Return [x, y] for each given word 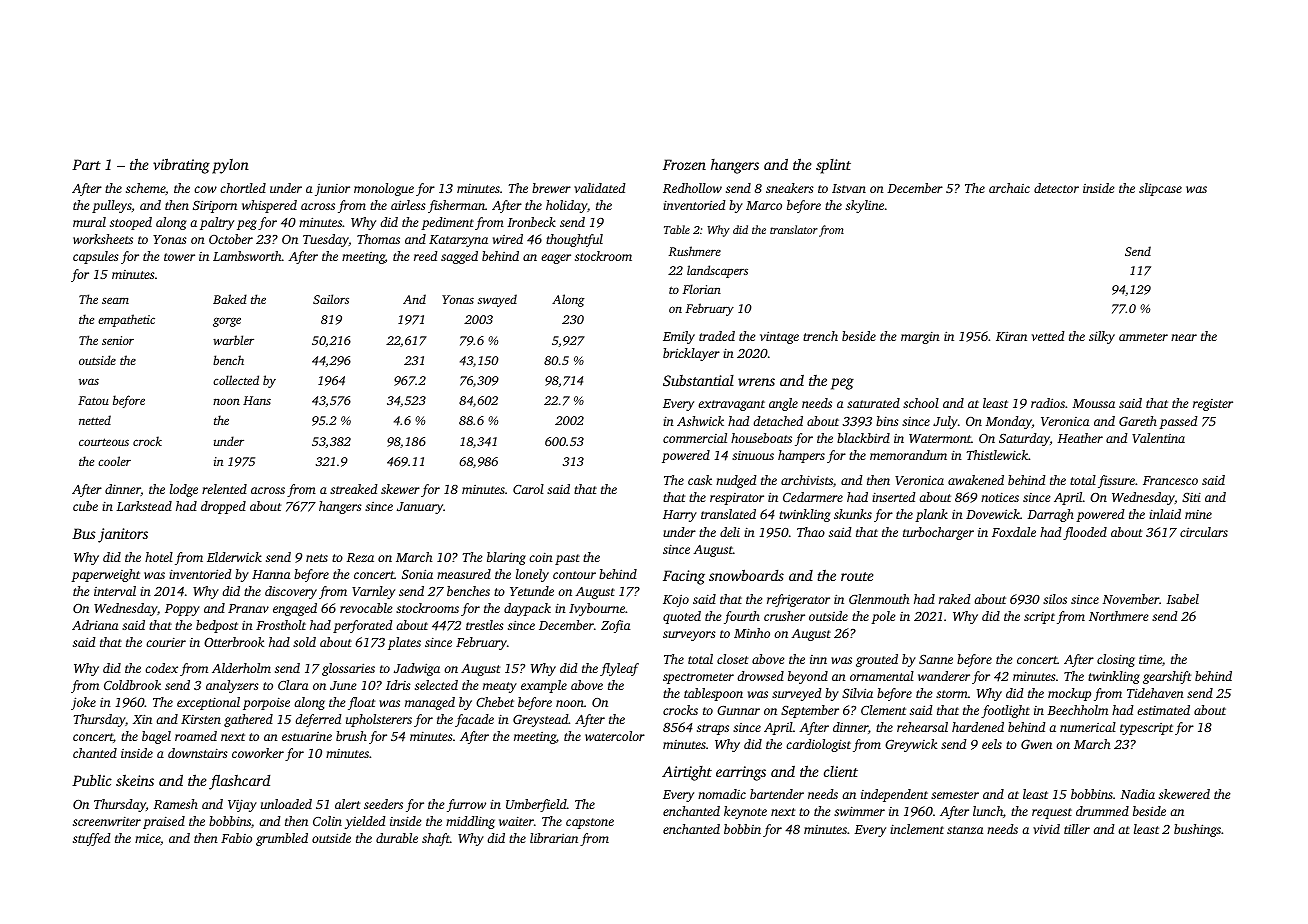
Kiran [1011, 336]
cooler [114, 461]
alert [347, 804]
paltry [217, 223]
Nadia [1137, 794]
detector [1056, 188]
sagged [459, 257]
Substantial [698, 380]
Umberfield [536, 805]
